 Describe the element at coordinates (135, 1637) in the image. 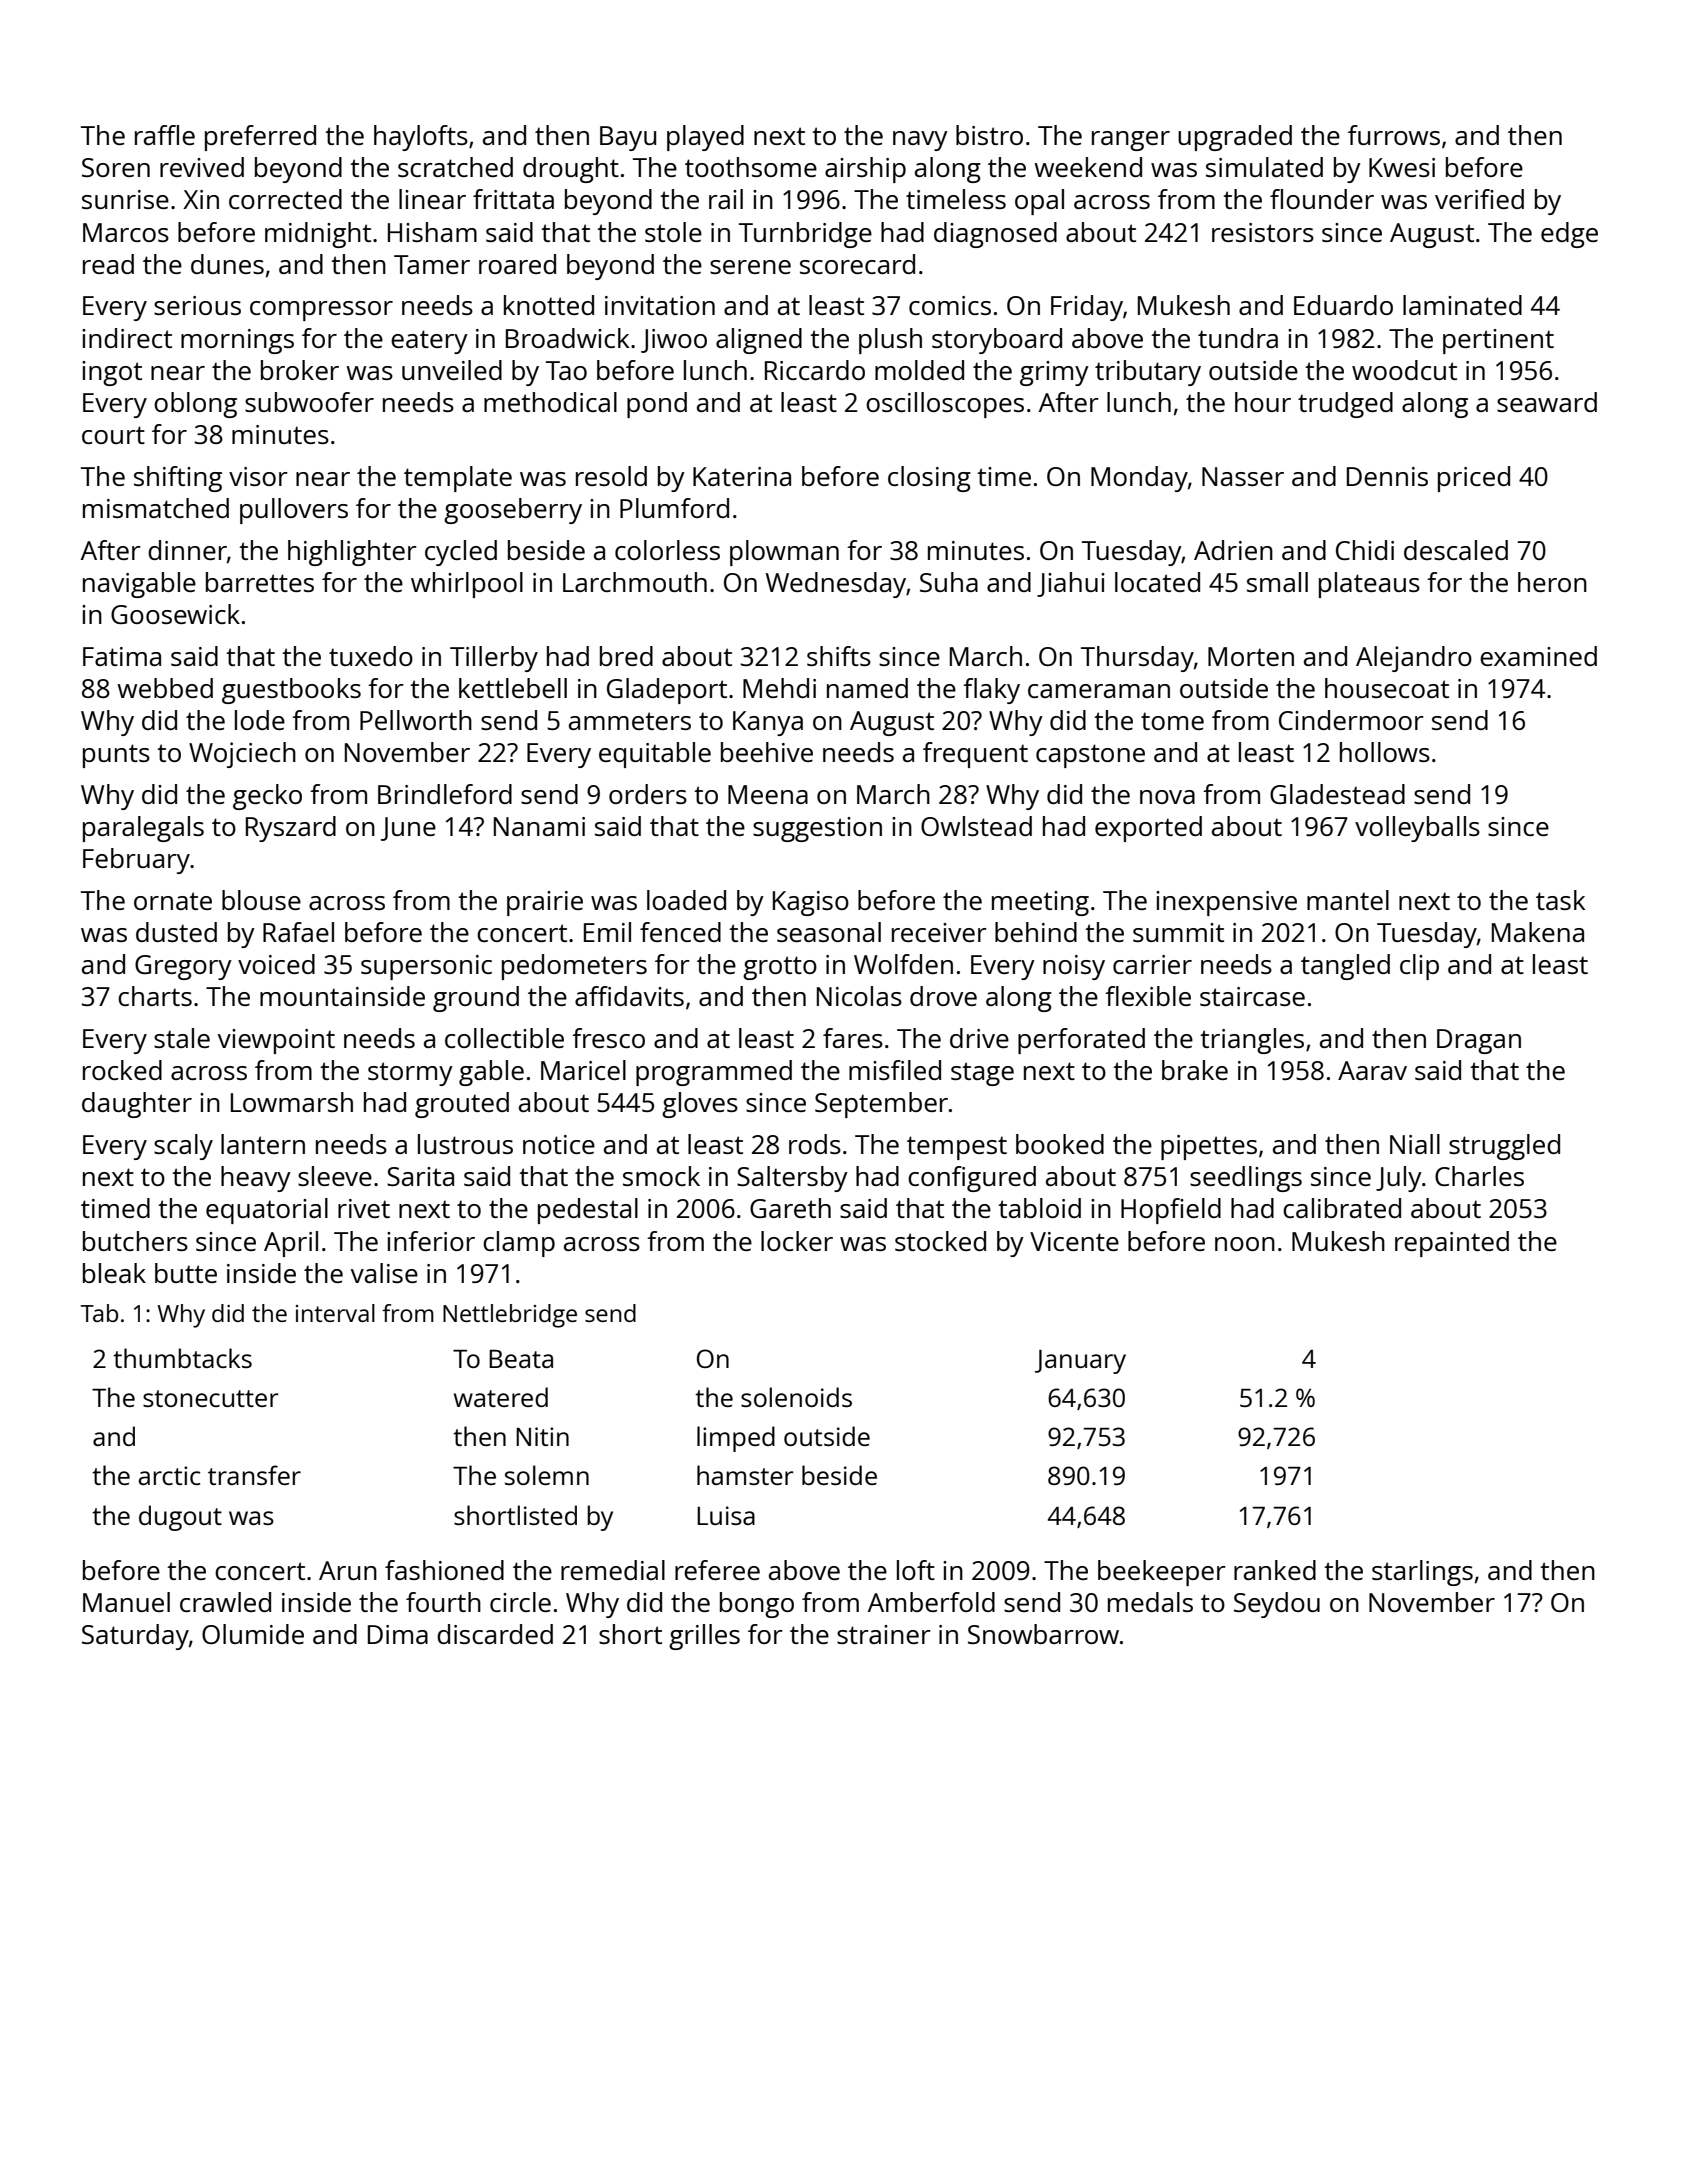

I see `Saturday` at that location.
